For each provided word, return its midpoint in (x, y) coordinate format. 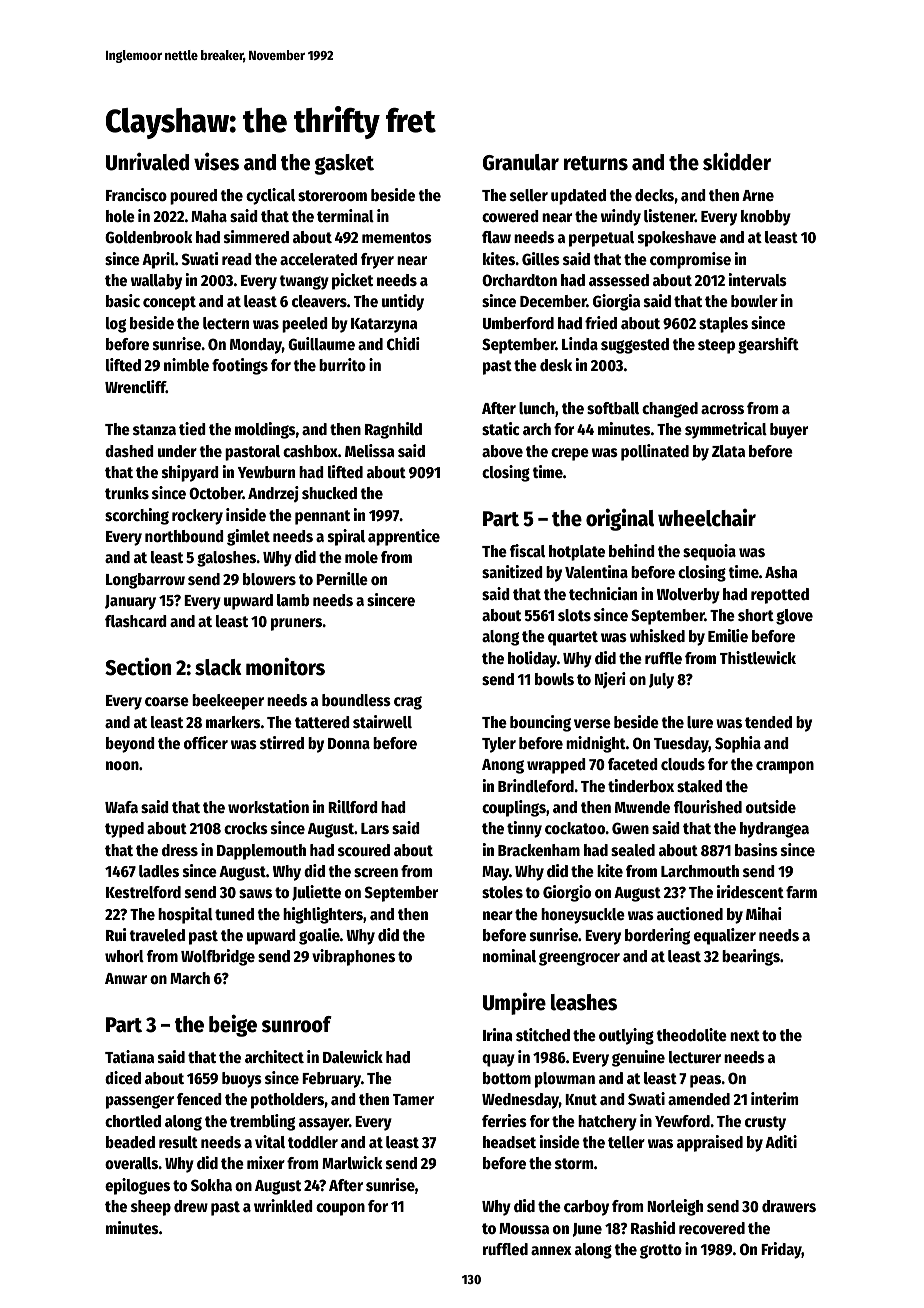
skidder (737, 161)
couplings (514, 808)
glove (794, 617)
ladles (159, 871)
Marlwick (352, 1163)
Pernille (342, 579)
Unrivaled (147, 161)
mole (361, 557)
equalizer (725, 936)
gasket (344, 164)
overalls (131, 1163)
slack (218, 667)
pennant (322, 517)
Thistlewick (758, 658)
